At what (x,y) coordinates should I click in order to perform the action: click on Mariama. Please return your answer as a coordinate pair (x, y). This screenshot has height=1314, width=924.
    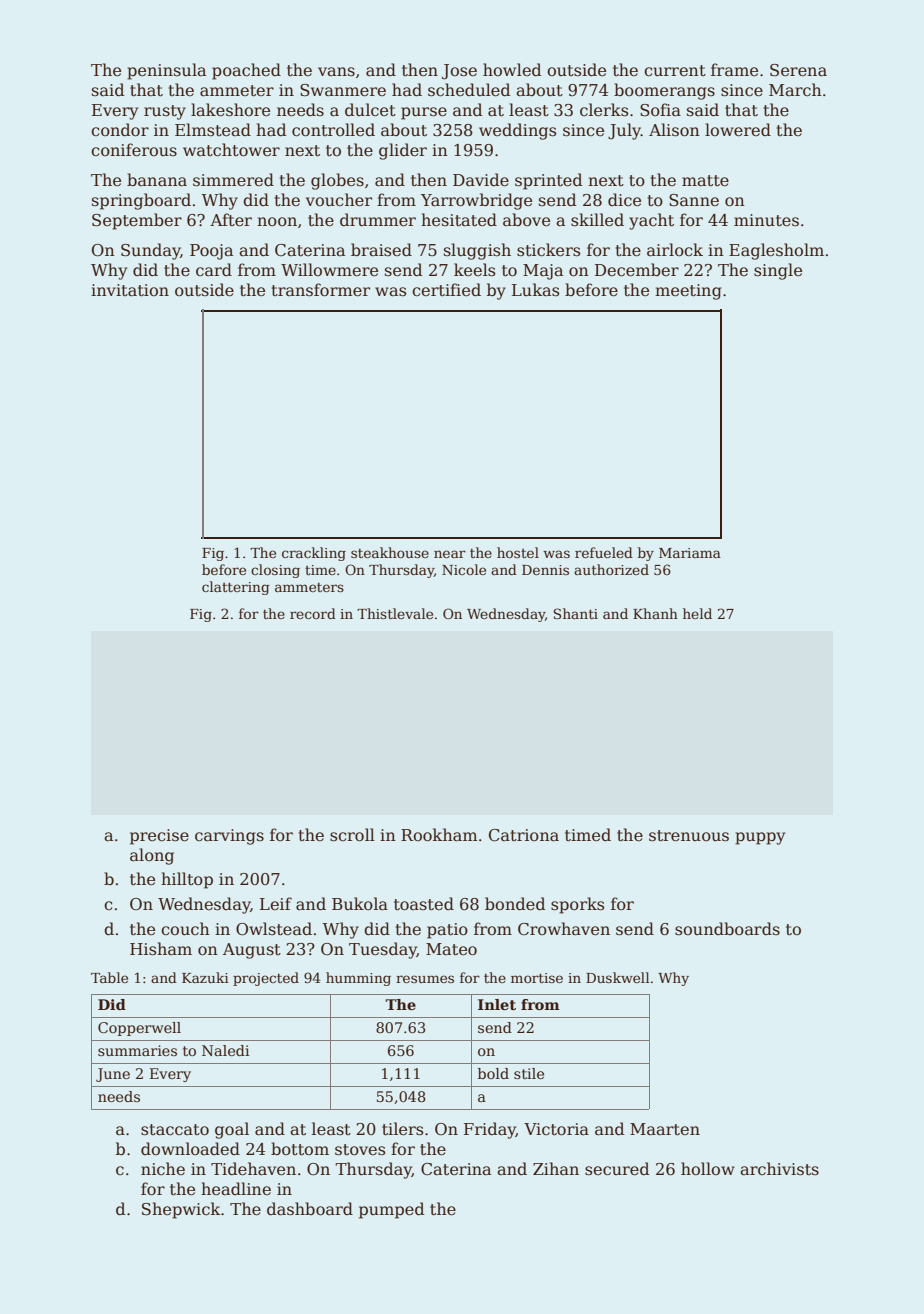
    Looking at the image, I should click on (690, 553).
